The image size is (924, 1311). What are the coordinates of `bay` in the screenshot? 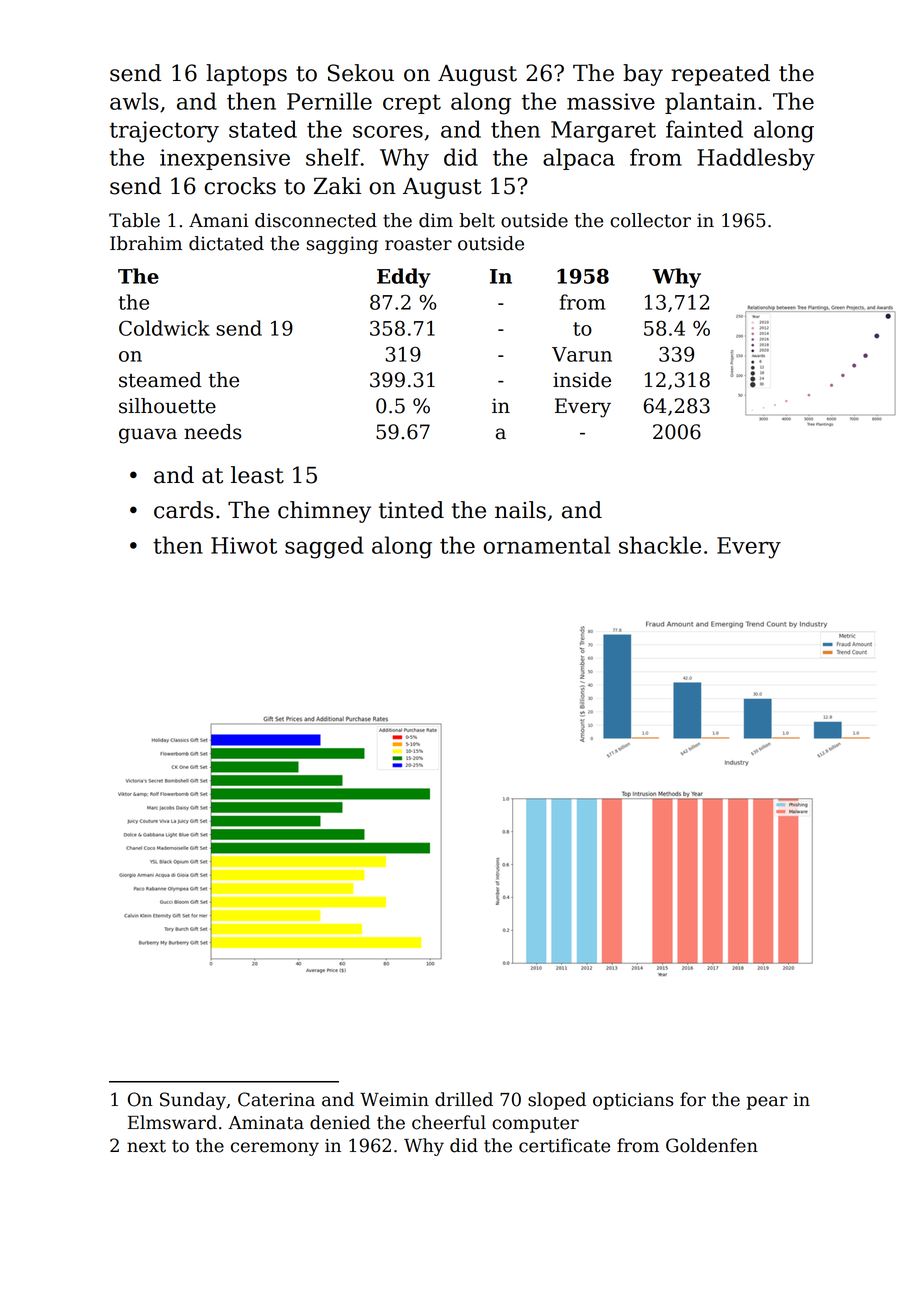 It's located at (643, 75).
